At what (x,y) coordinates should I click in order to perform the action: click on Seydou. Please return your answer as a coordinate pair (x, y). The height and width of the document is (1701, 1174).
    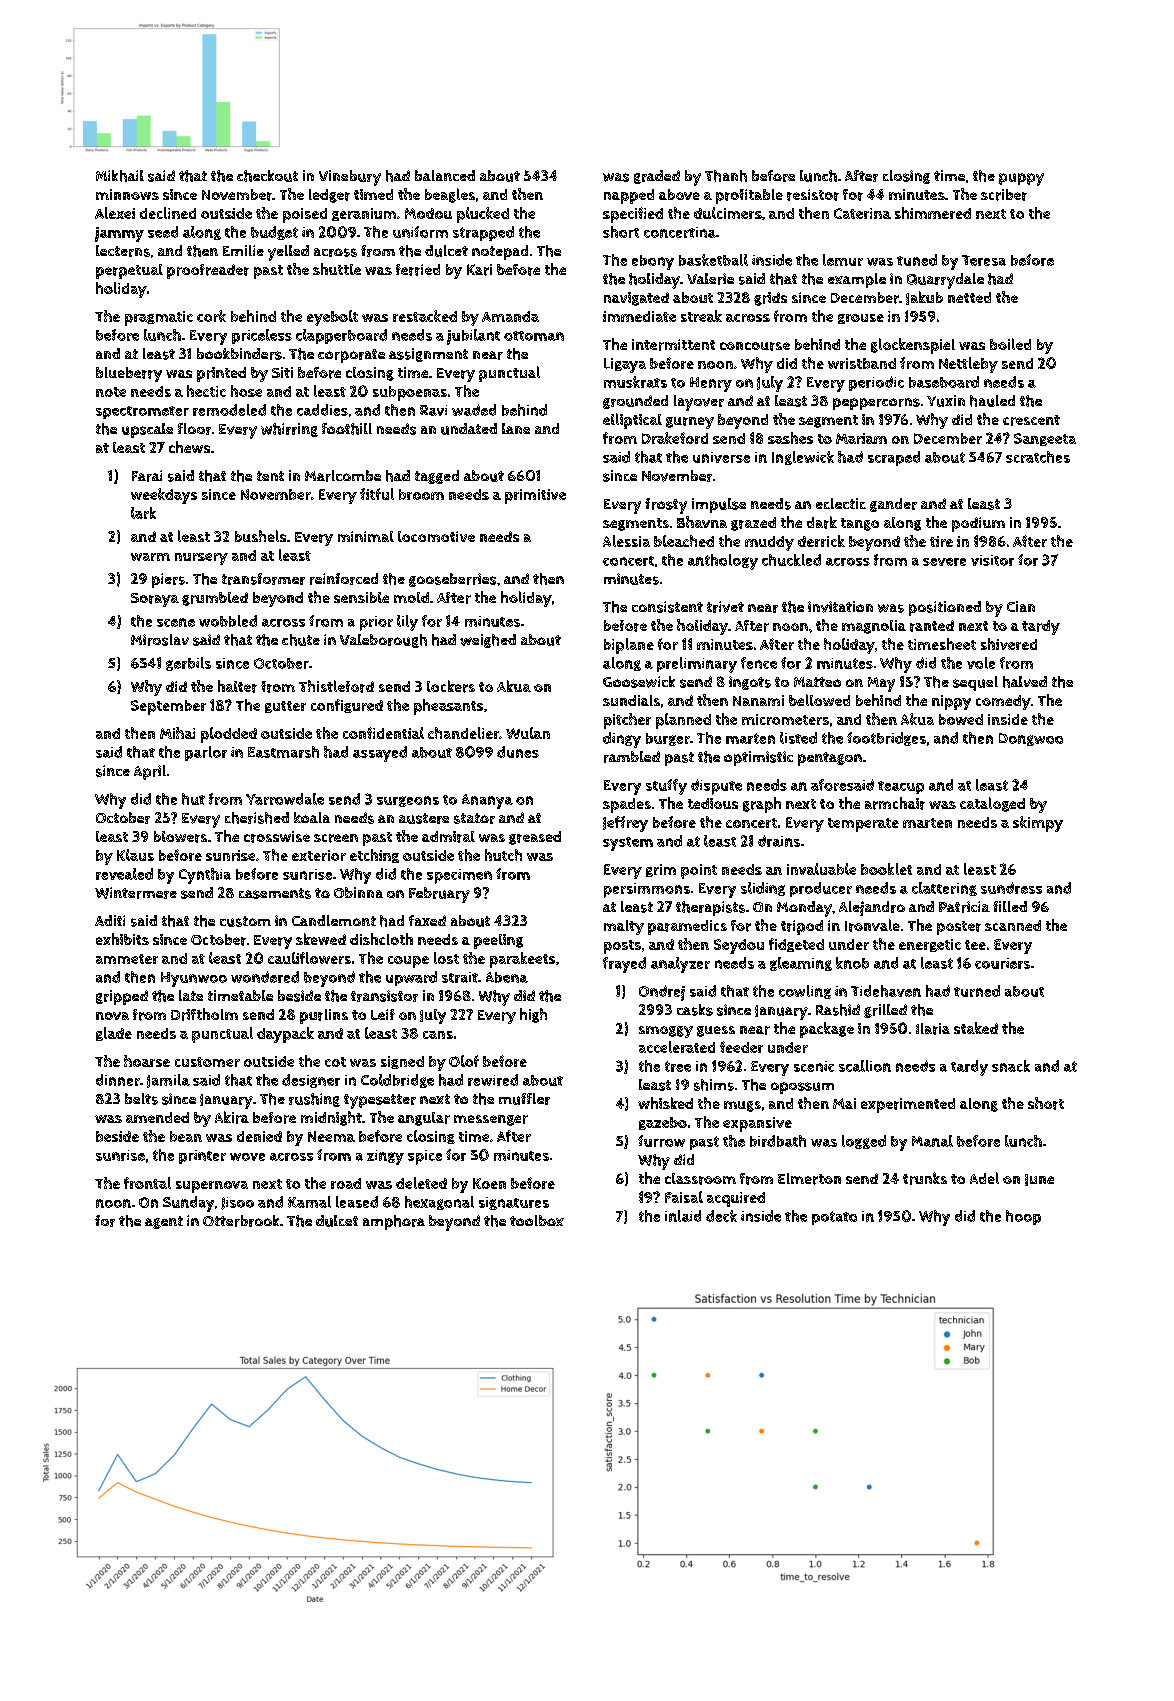
    Looking at the image, I should click on (739, 946).
